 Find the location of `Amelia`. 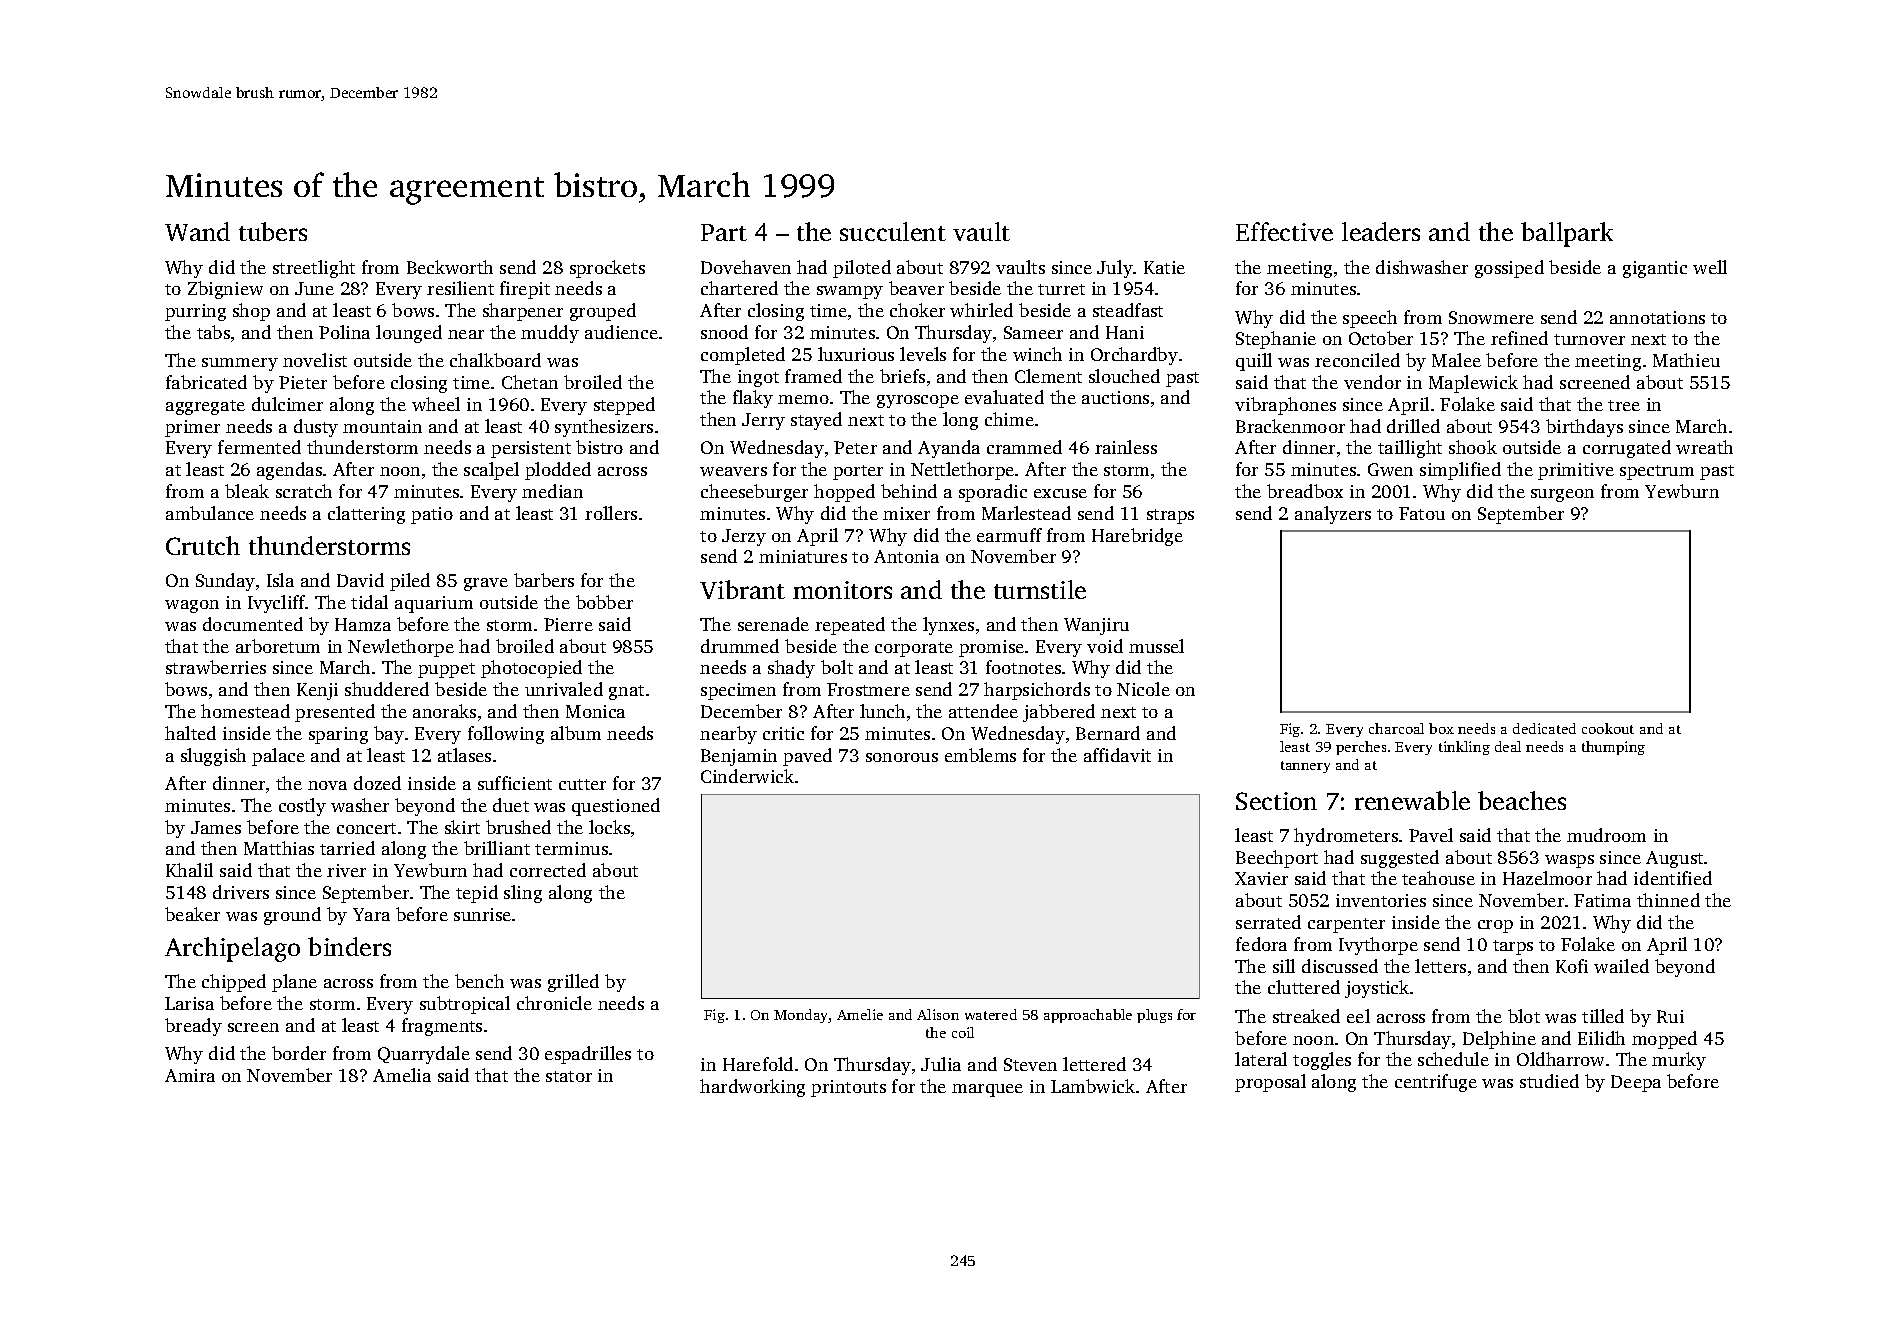

Amelia is located at coordinates (402, 1075).
